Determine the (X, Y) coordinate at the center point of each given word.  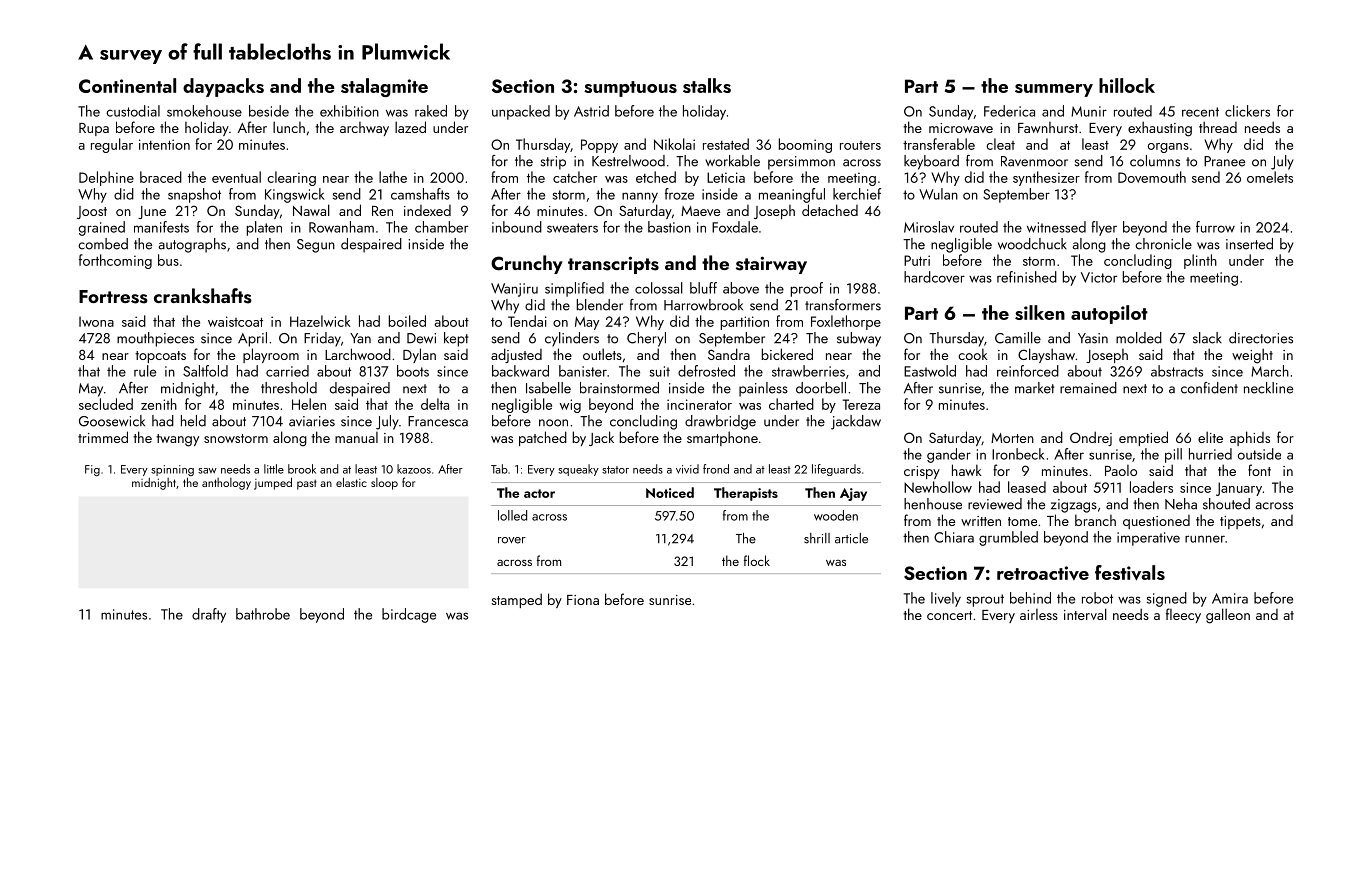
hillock (1127, 85)
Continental (127, 85)
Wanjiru (514, 290)
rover (512, 540)
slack (1207, 338)
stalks (707, 85)
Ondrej (1091, 438)
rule (145, 371)
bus (168, 260)
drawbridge (720, 422)
